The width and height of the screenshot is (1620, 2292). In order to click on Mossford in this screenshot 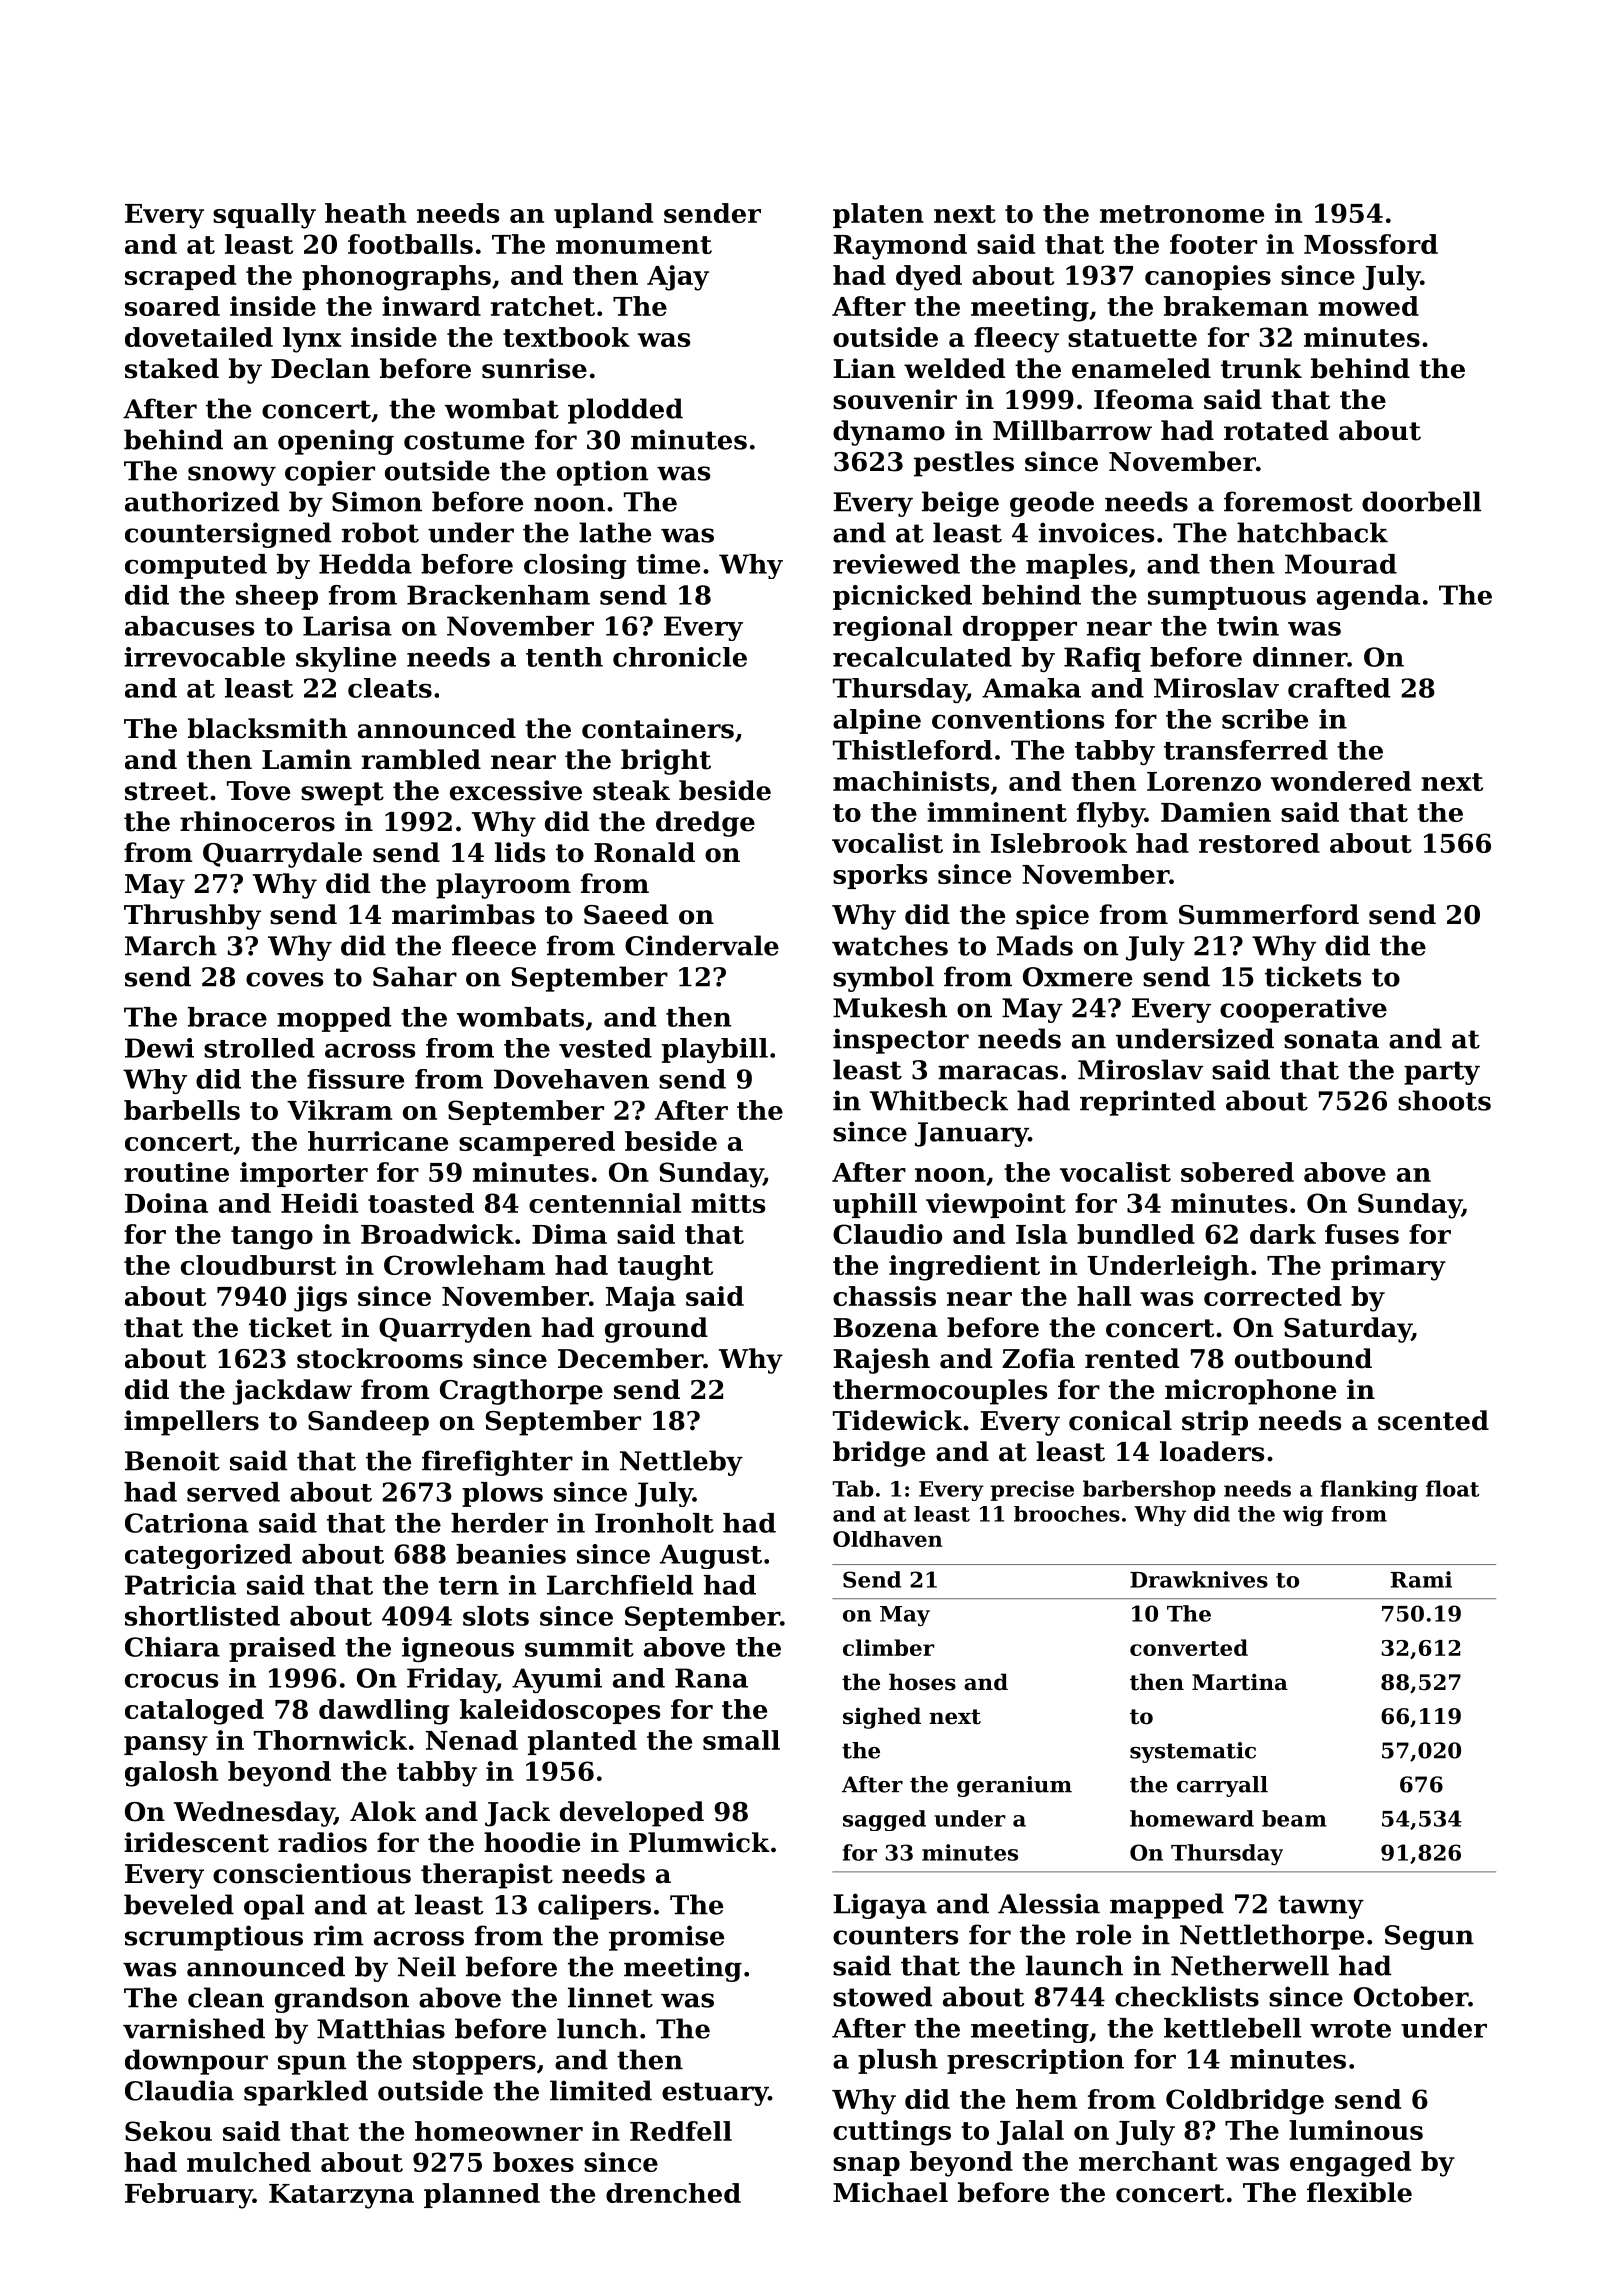, I will do `click(1371, 244)`.
